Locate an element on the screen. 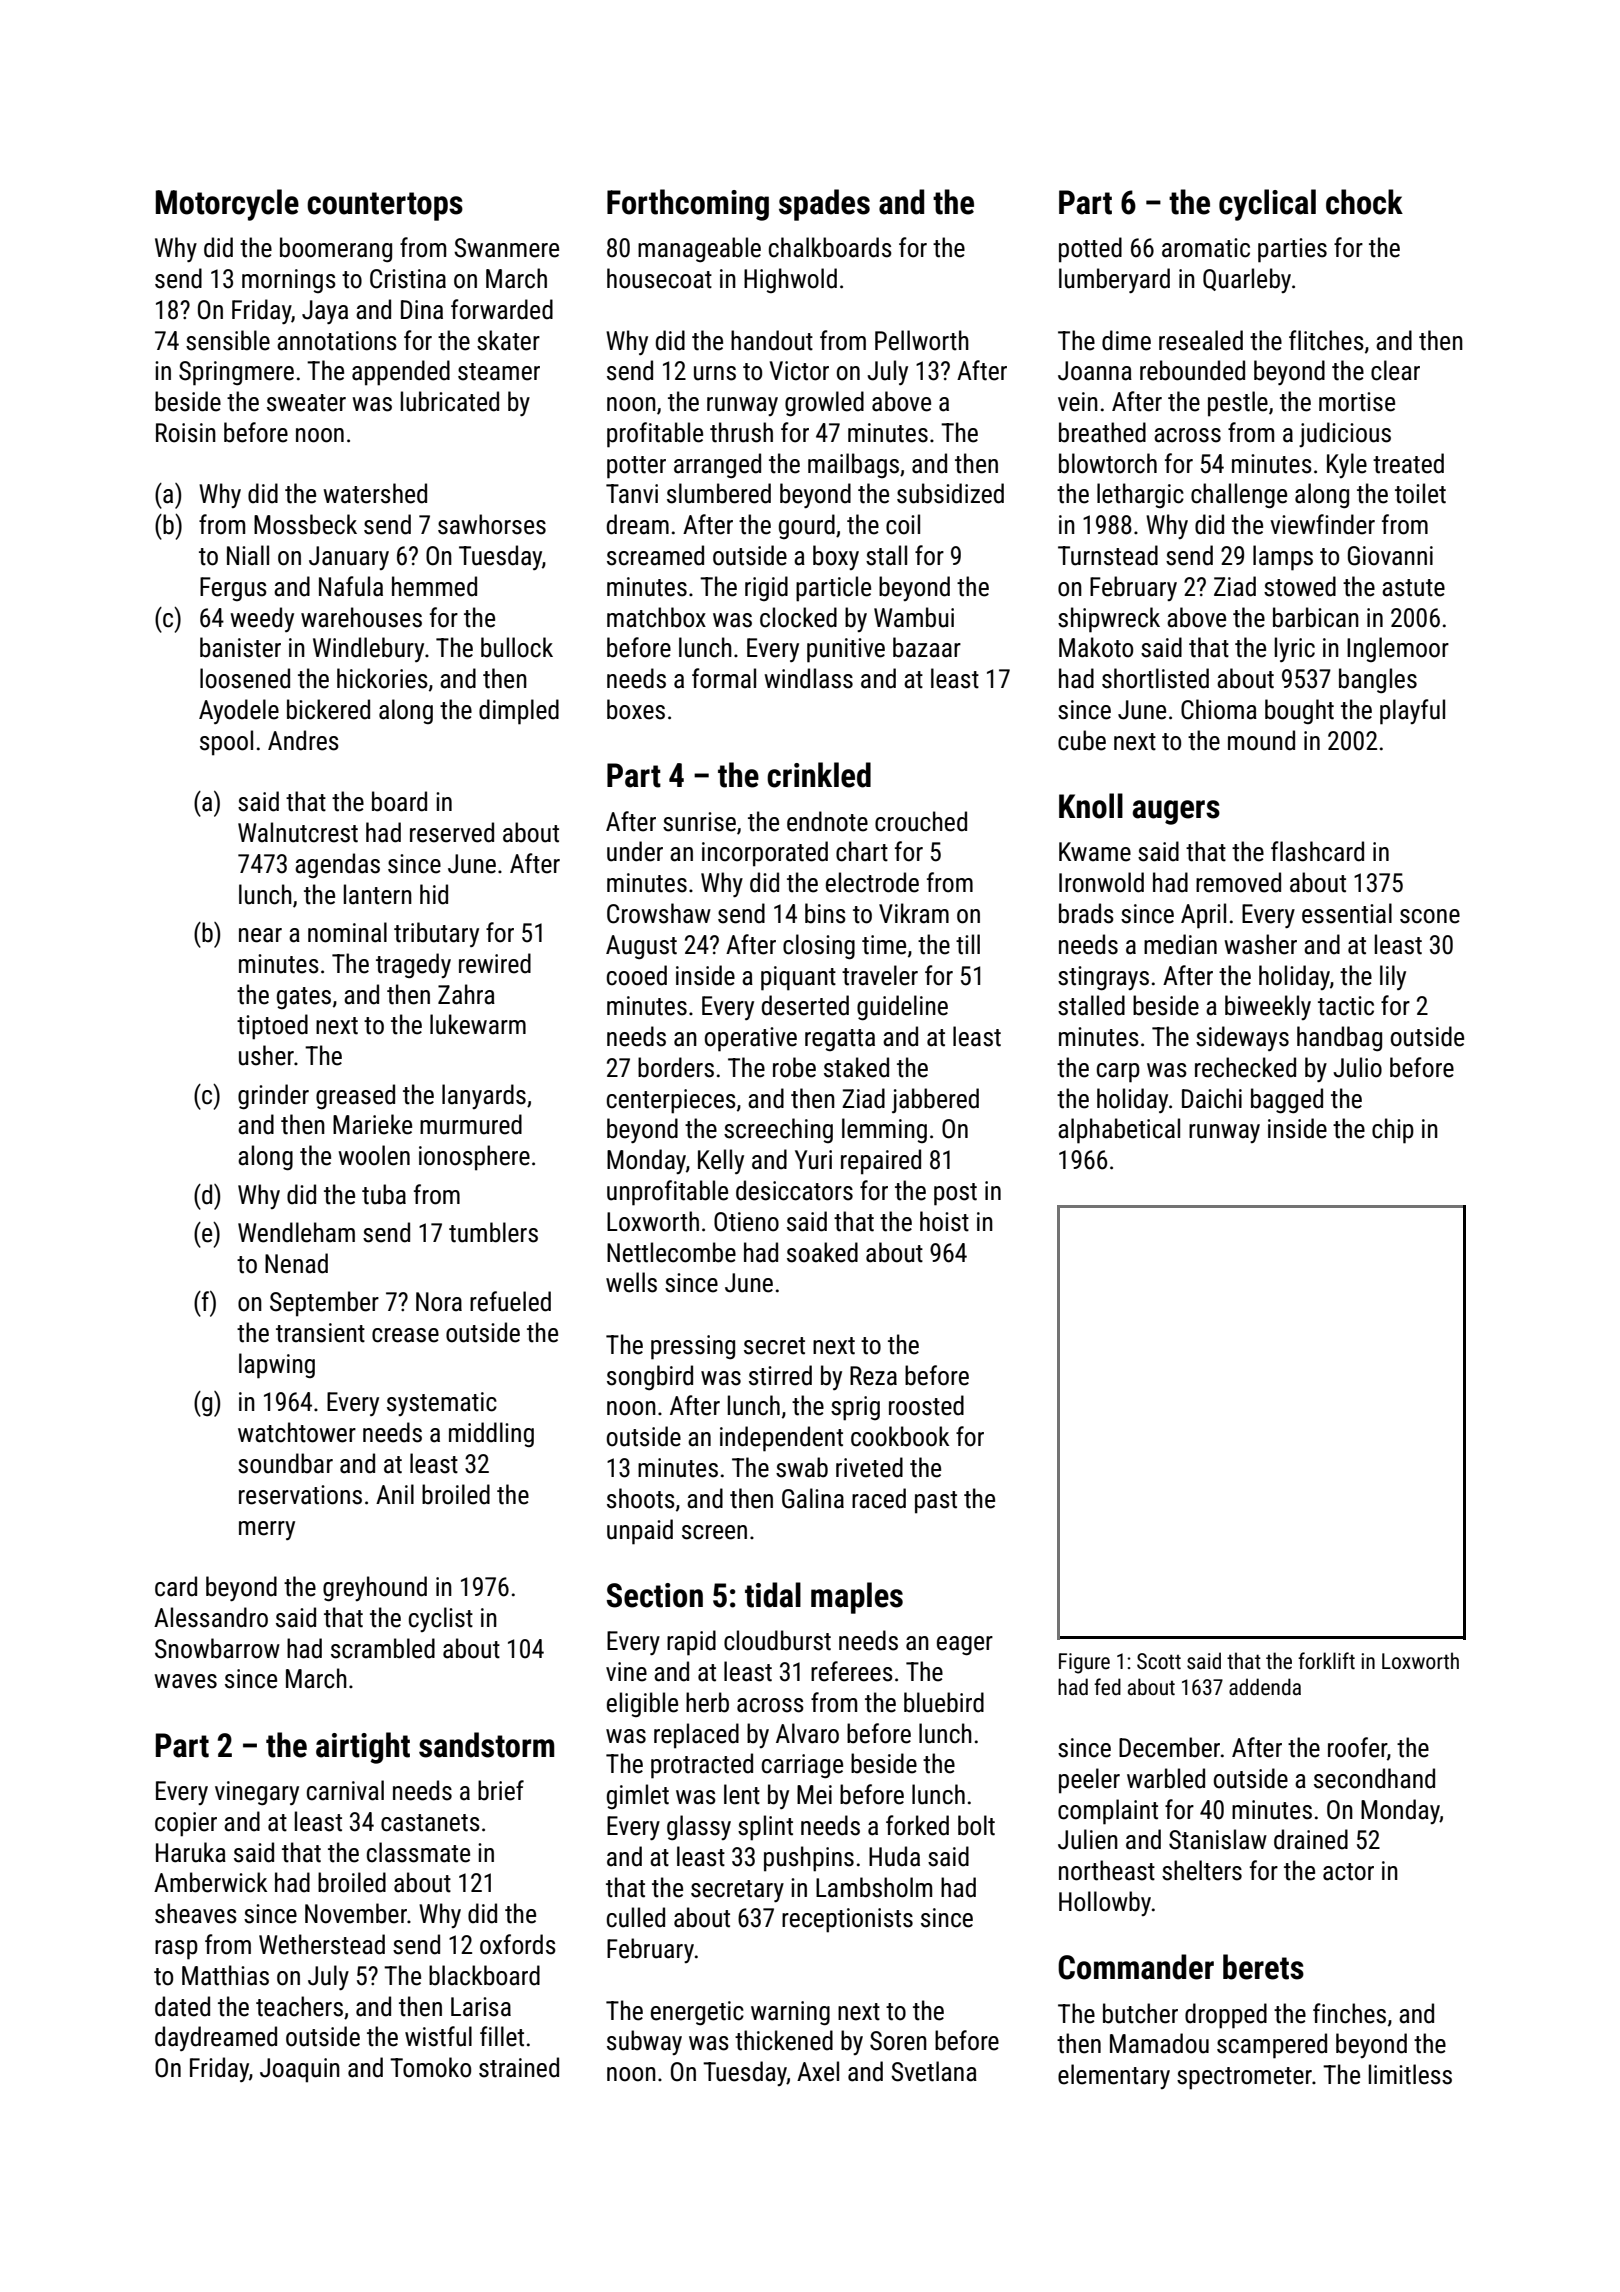  Scott is located at coordinates (1159, 1661).
